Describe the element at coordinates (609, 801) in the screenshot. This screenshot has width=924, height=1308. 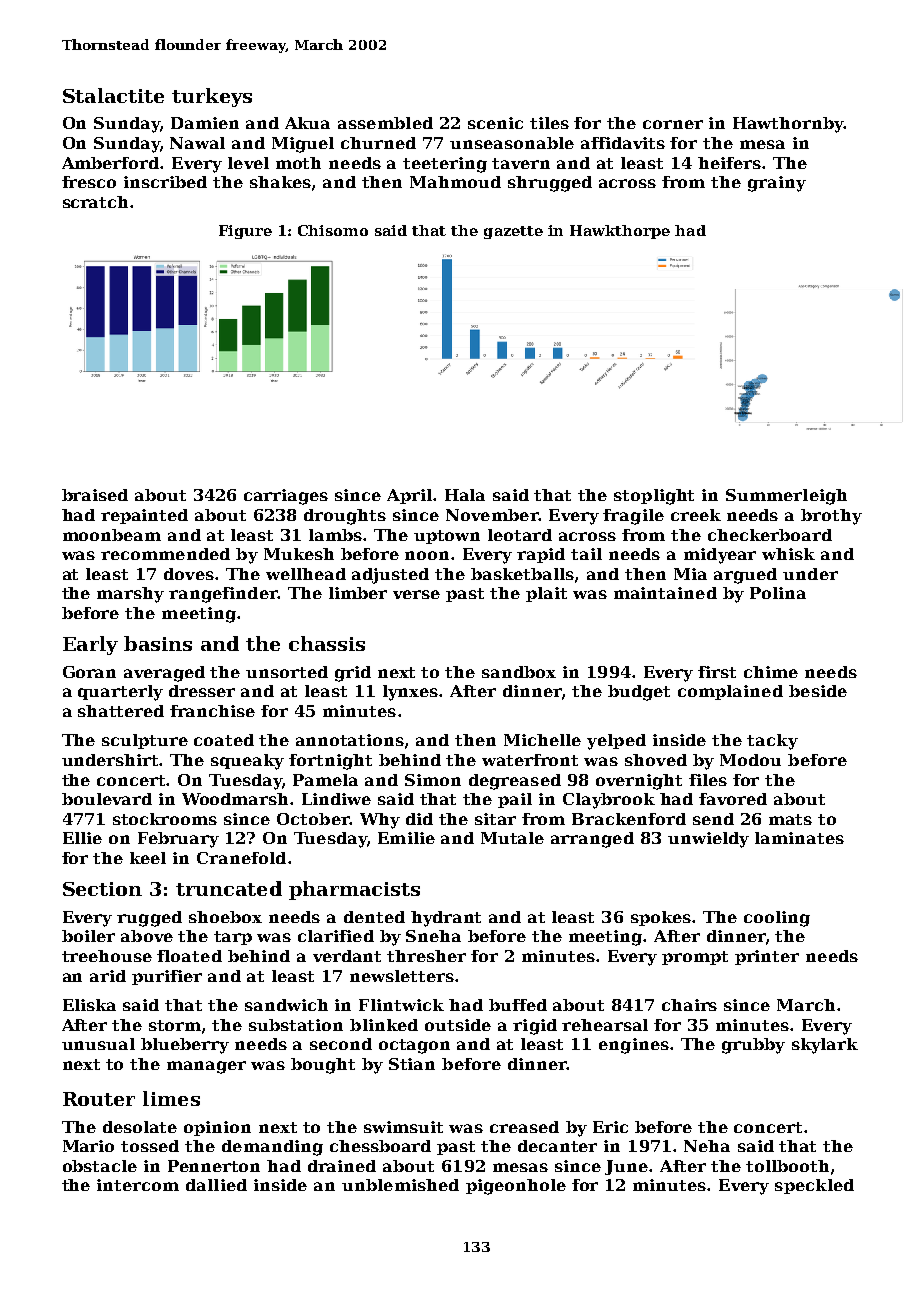
I see `Claybrook` at that location.
